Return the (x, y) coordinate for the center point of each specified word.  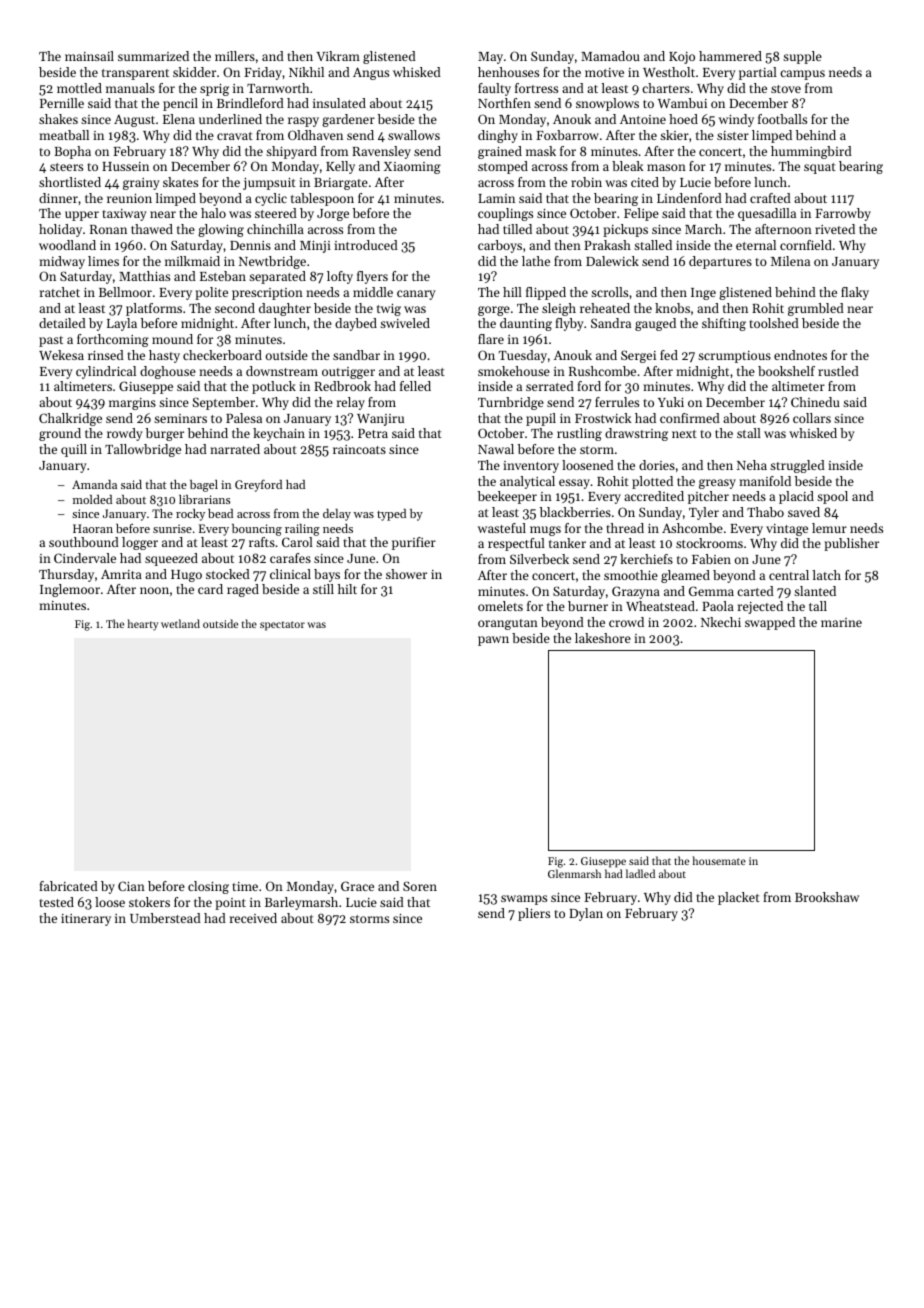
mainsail (89, 56)
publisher (851, 544)
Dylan (586, 914)
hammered (730, 56)
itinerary (86, 920)
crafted (770, 198)
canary (416, 295)
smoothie (631, 575)
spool (832, 497)
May (490, 58)
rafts (262, 542)
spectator (282, 626)
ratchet (60, 292)
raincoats (359, 449)
